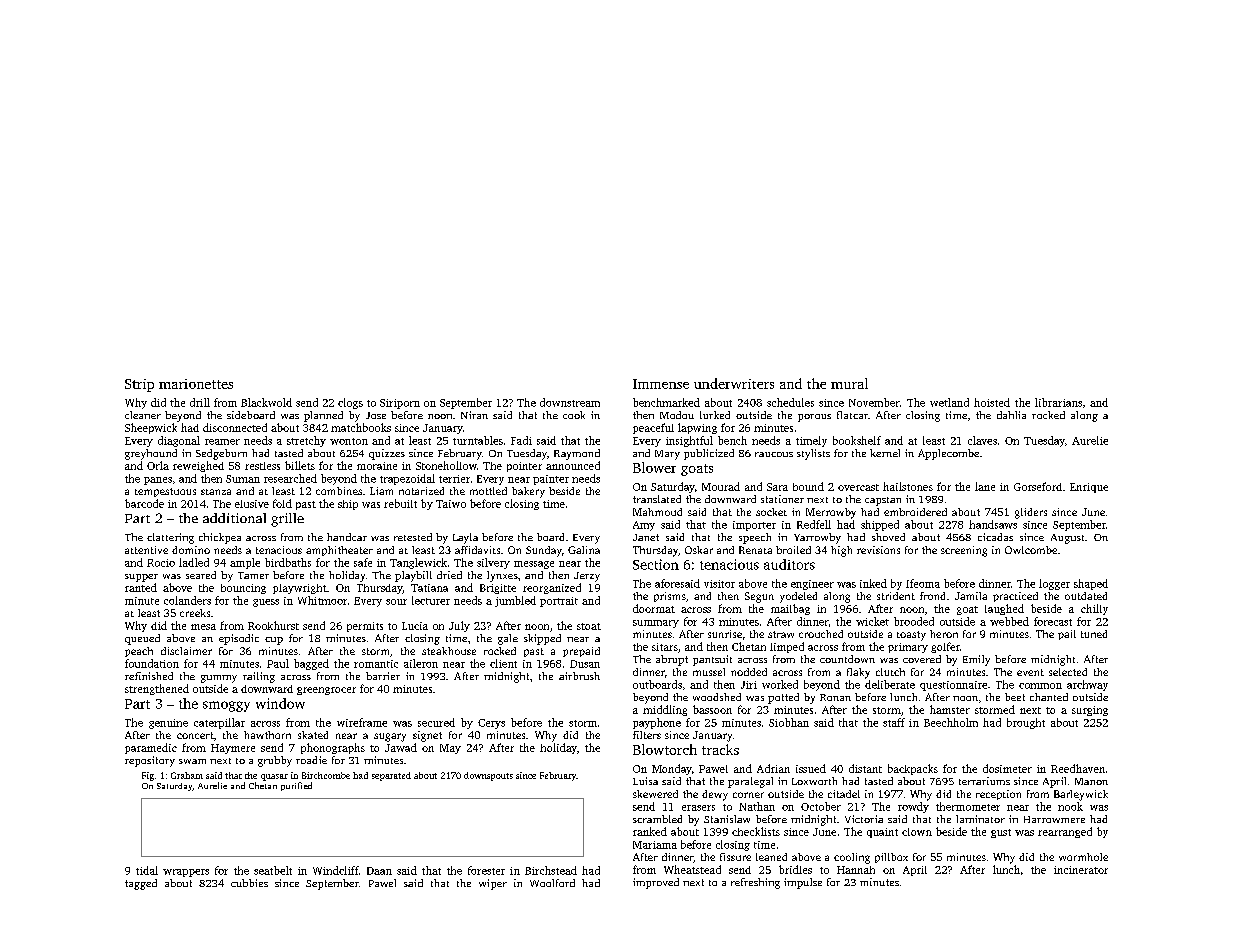  What do you see at coordinates (857, 440) in the image?
I see `bookshelf` at bounding box center [857, 440].
